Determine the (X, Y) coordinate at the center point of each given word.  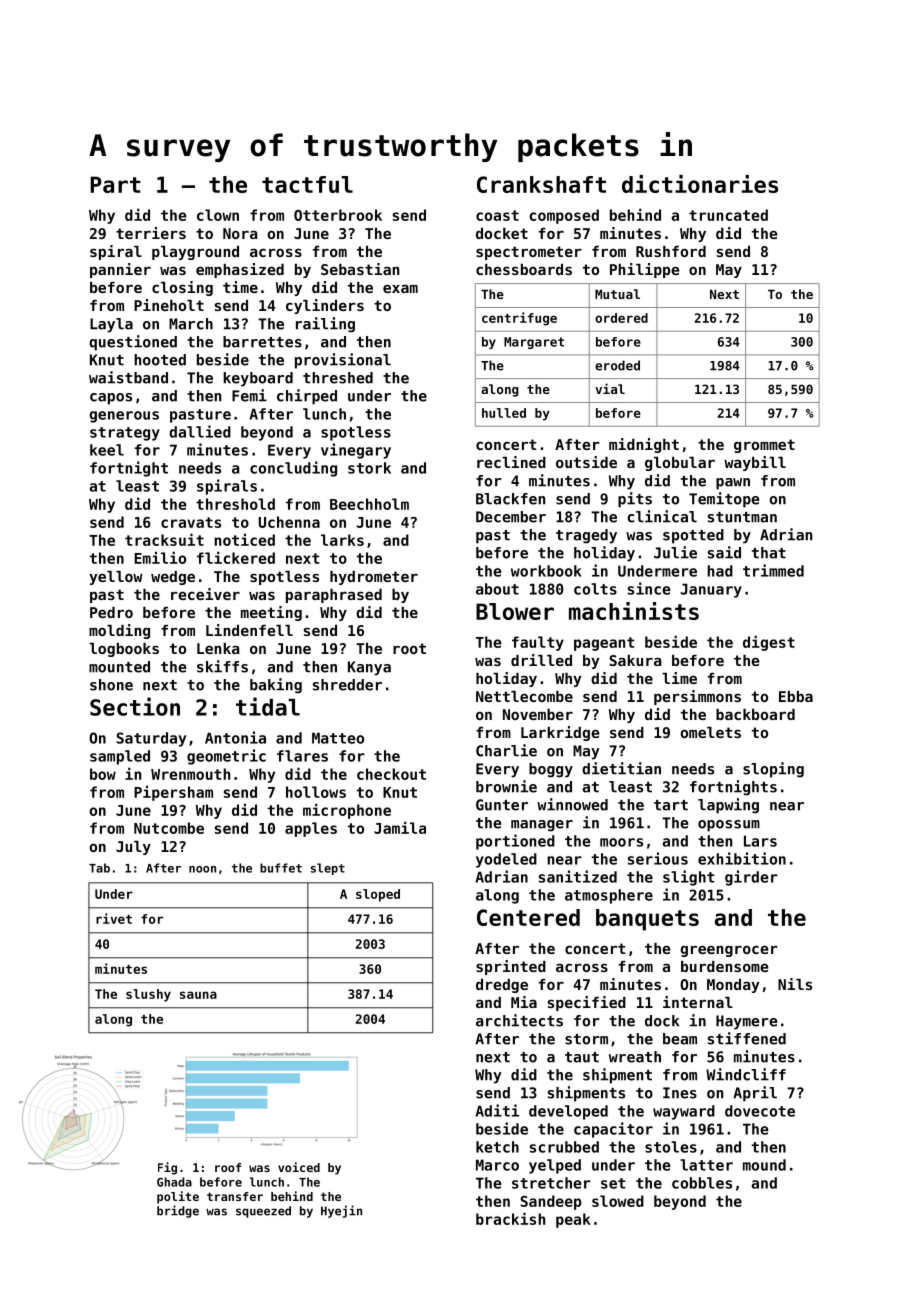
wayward (684, 1112)
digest (769, 643)
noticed (244, 539)
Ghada (174, 1182)
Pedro (111, 612)
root (409, 648)
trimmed (773, 570)
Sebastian (360, 269)
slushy (148, 995)
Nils (795, 984)
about (497, 589)
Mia (524, 1002)
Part (115, 184)
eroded (617, 365)
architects (519, 1020)
